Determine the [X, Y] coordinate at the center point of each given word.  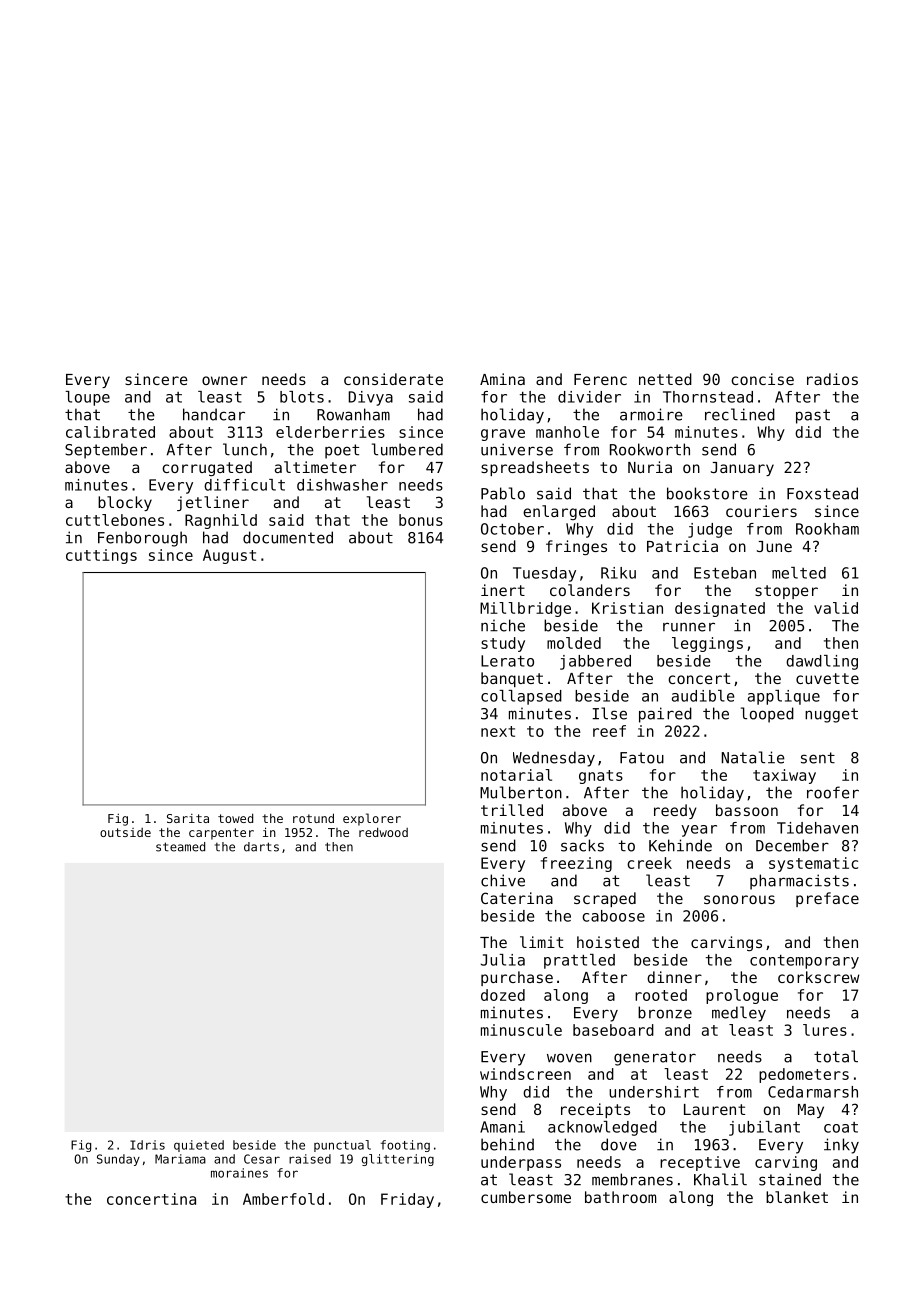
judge [710, 530]
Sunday [118, 1160]
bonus [421, 520]
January [742, 469]
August [229, 556]
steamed [180, 847]
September [106, 451]
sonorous [739, 899]
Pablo [503, 493]
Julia [503, 960]
